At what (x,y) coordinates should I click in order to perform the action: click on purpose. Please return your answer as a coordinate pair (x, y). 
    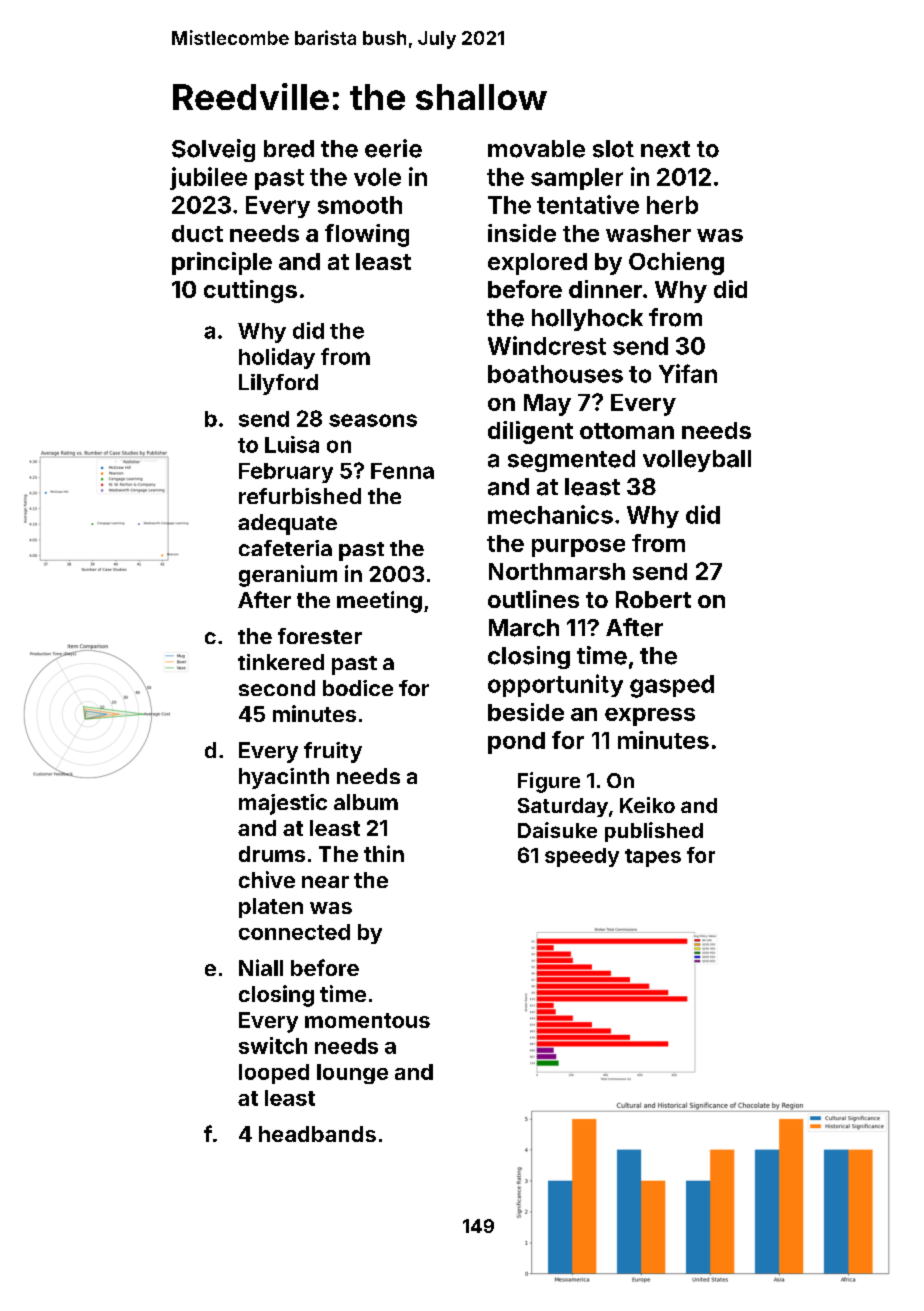
    Looking at the image, I should click on (578, 548).
